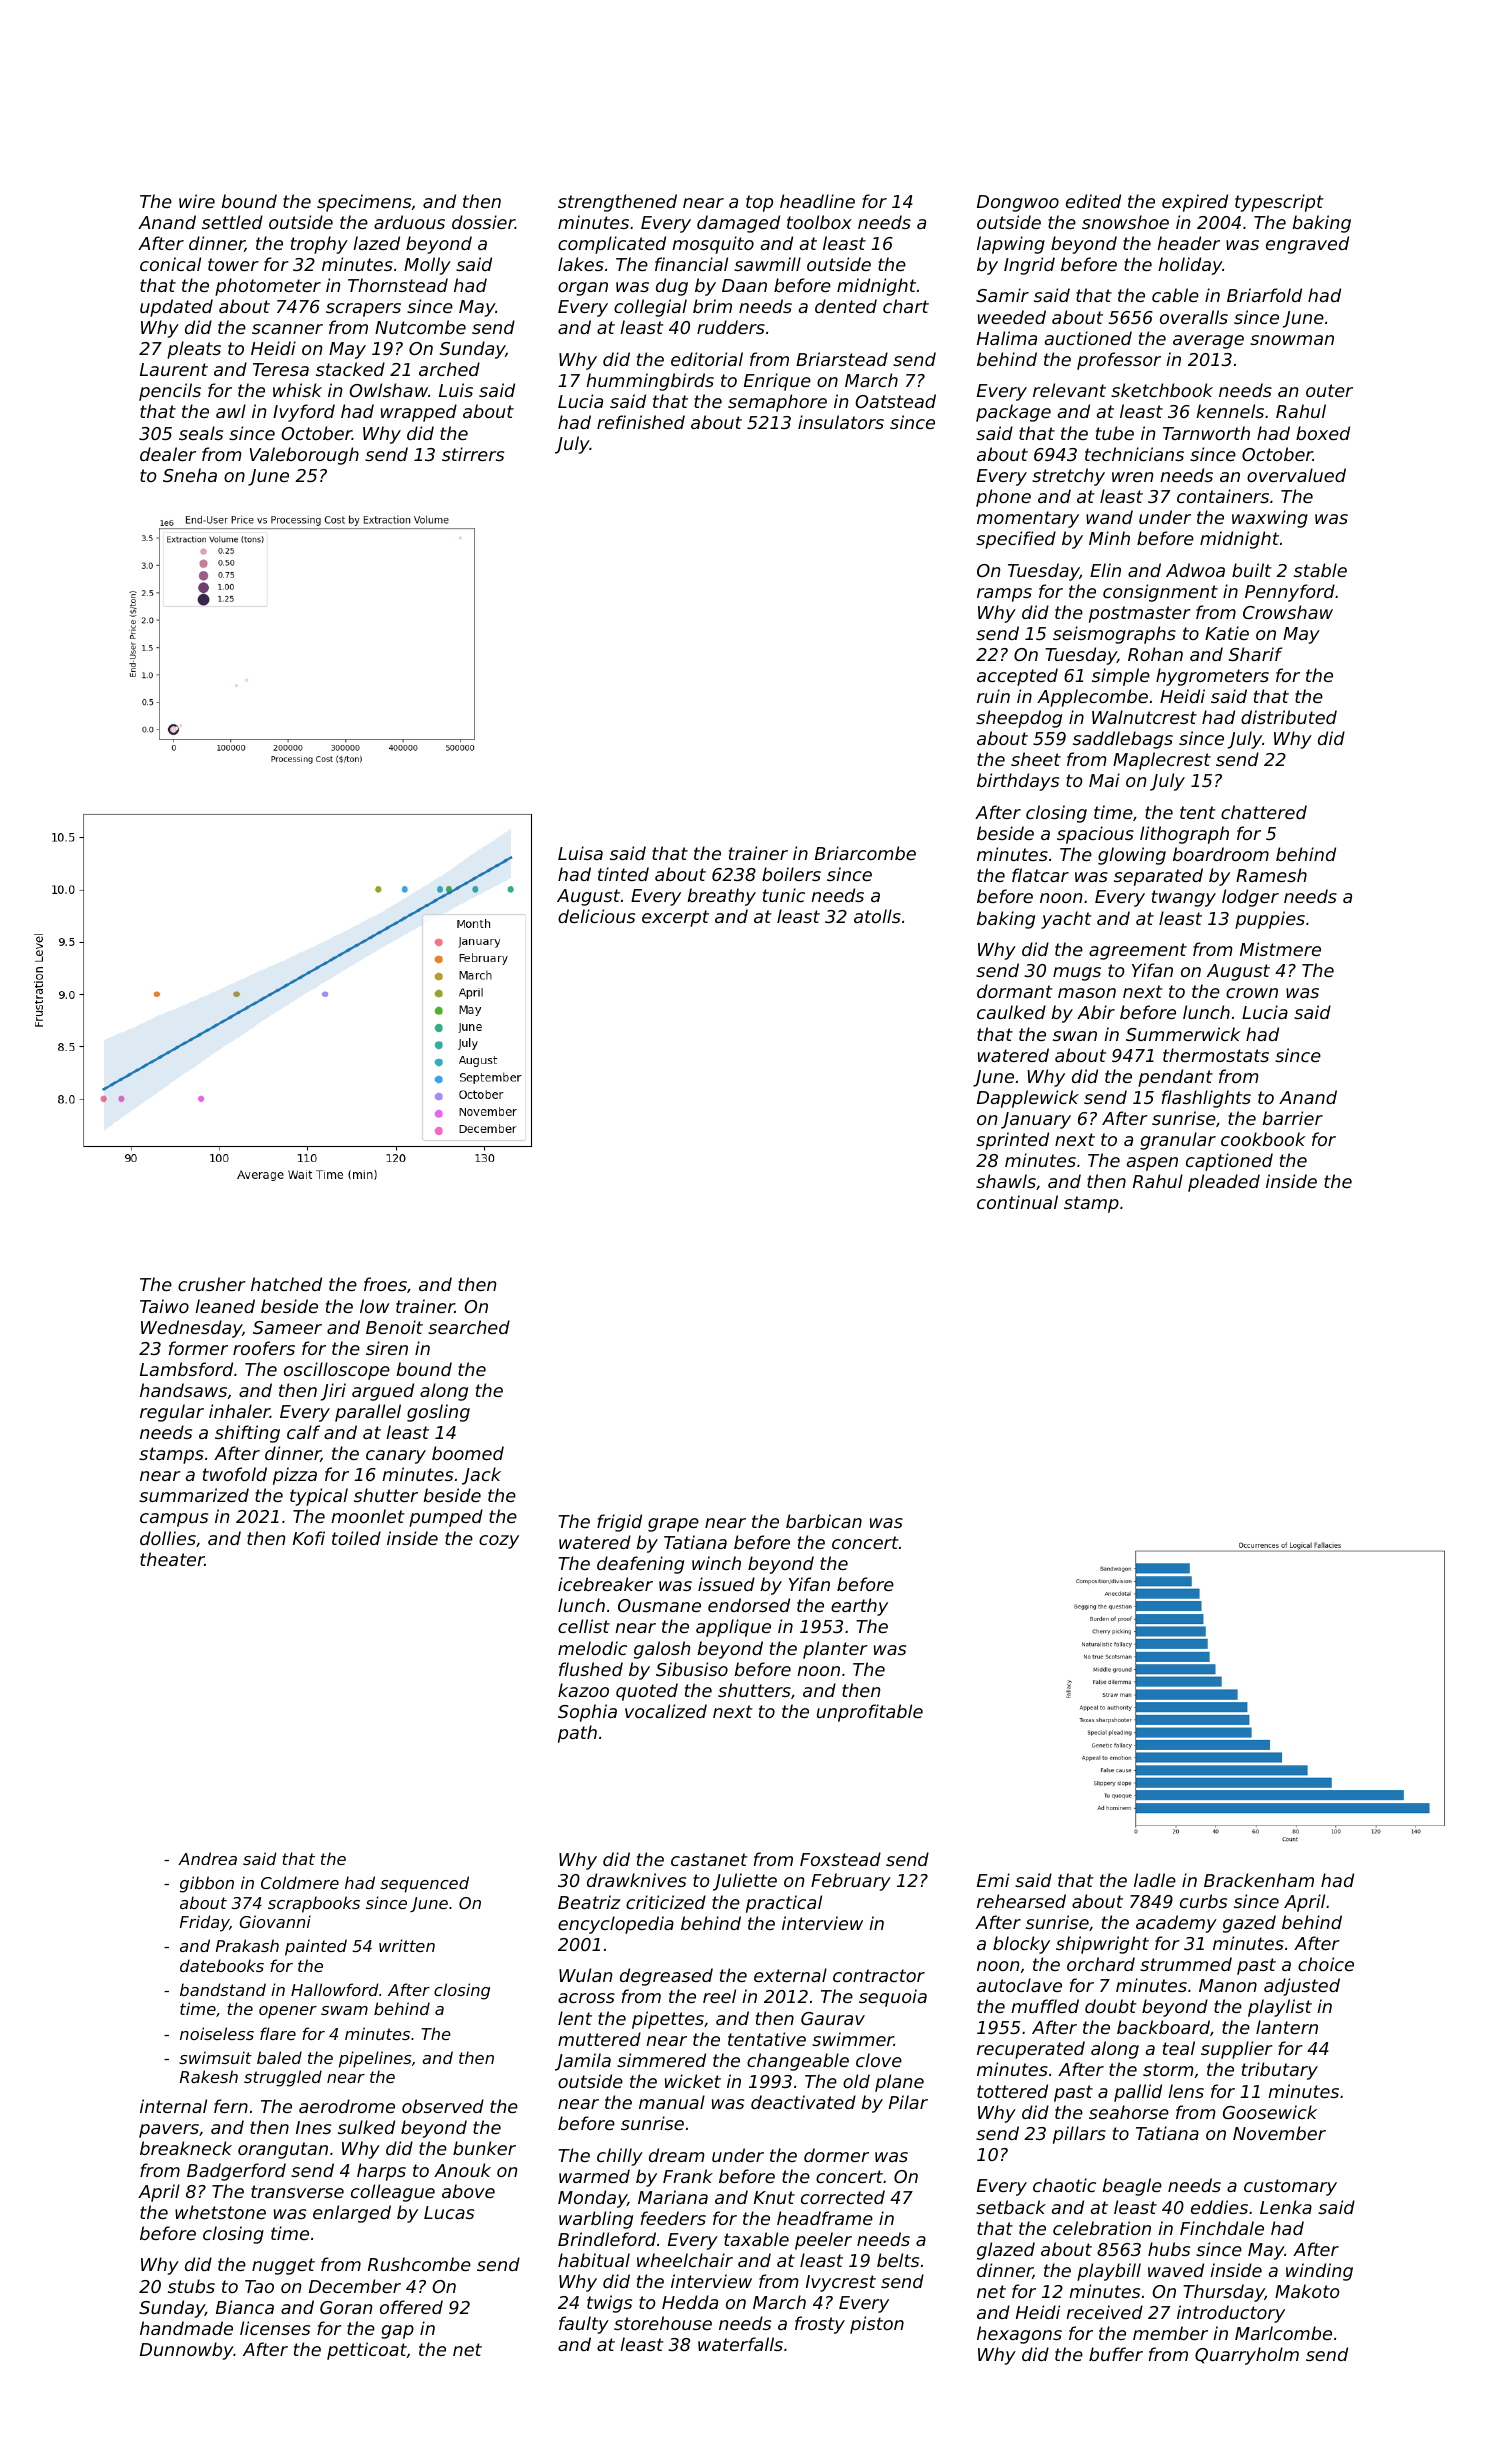 The width and height of the screenshot is (1496, 2464). What do you see at coordinates (1155, 1880) in the screenshot?
I see `ladle` at bounding box center [1155, 1880].
